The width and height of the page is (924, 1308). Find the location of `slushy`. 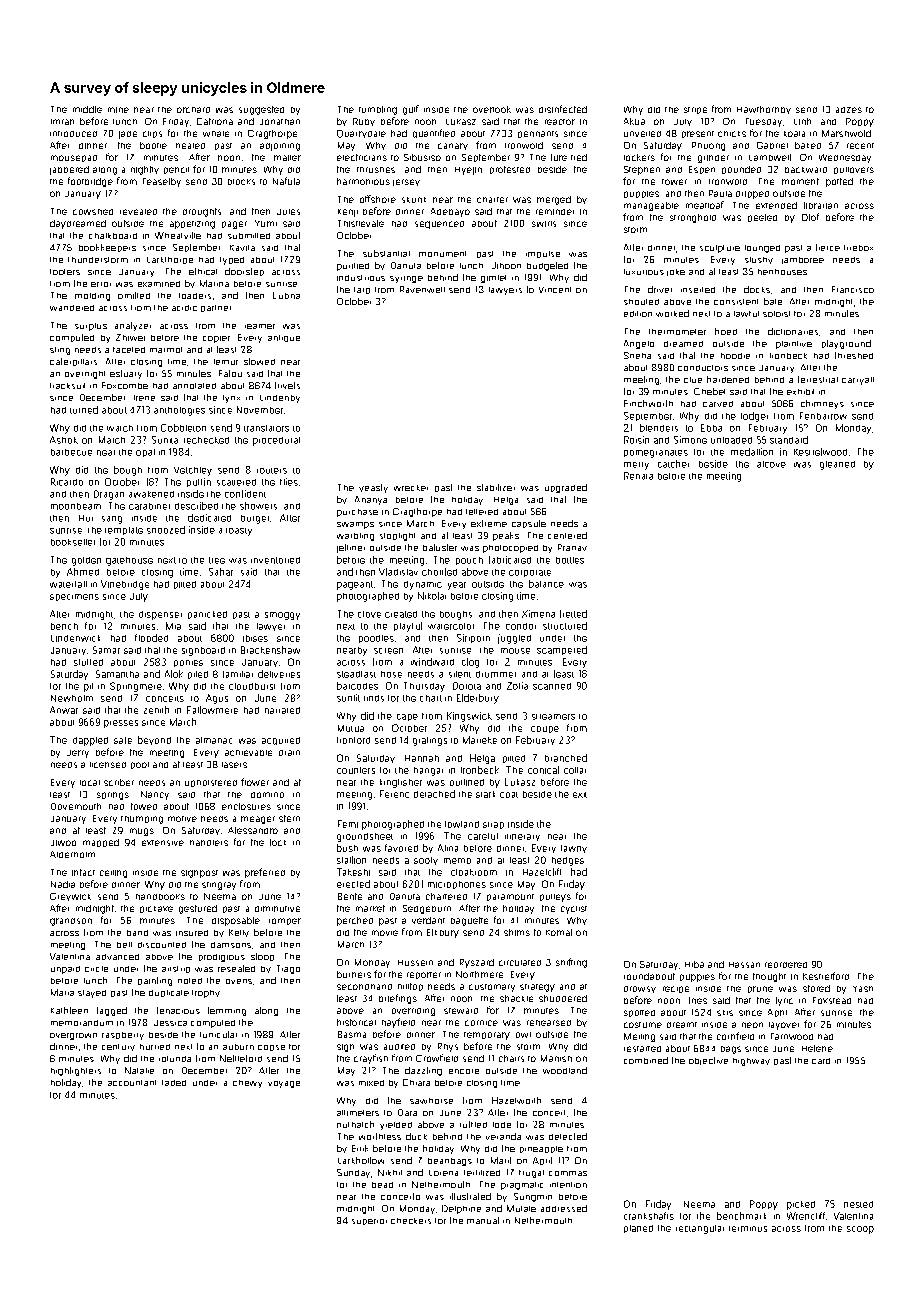

slushy is located at coordinates (759, 260).
